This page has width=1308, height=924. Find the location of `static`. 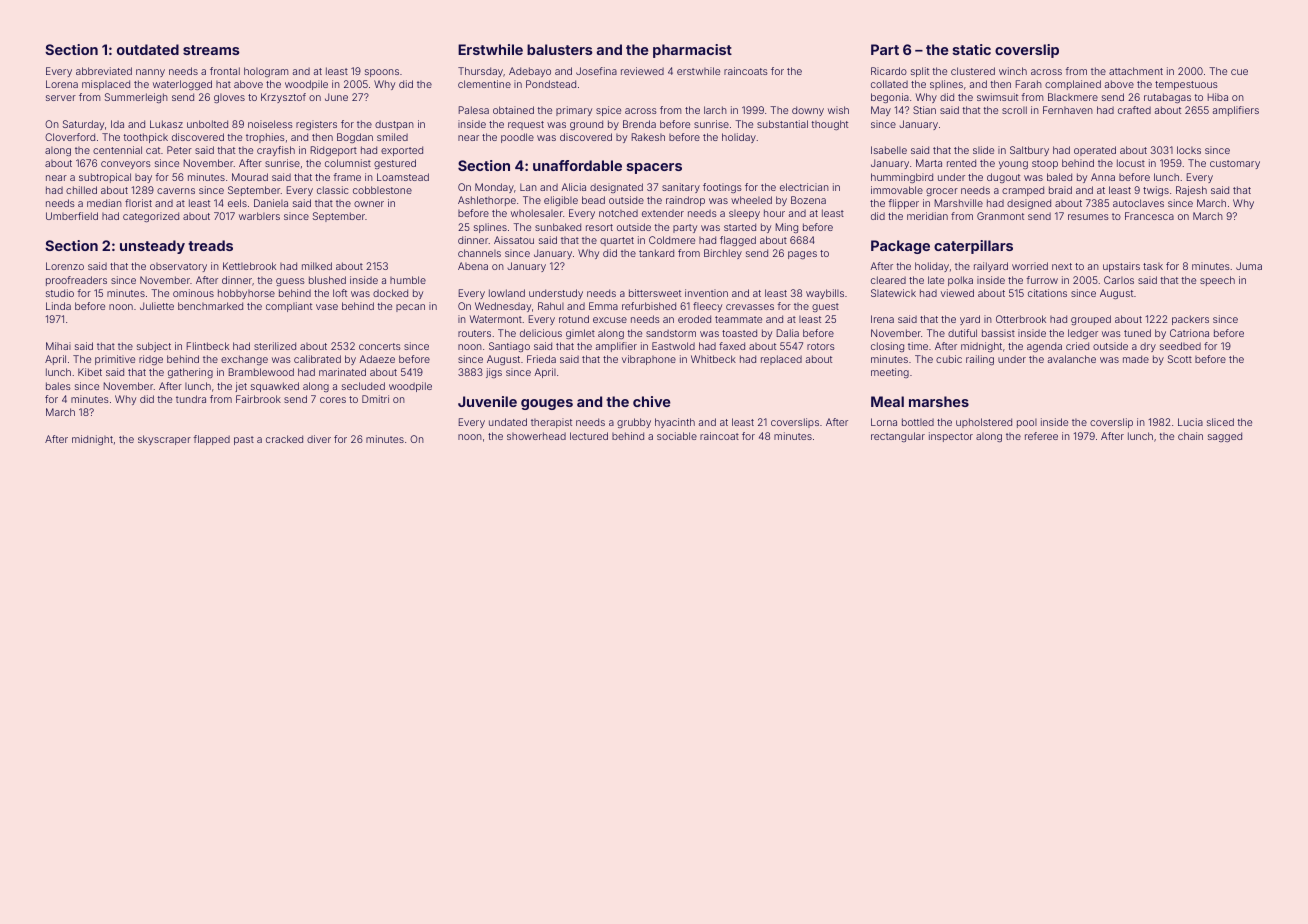

static is located at coordinates (972, 49).
